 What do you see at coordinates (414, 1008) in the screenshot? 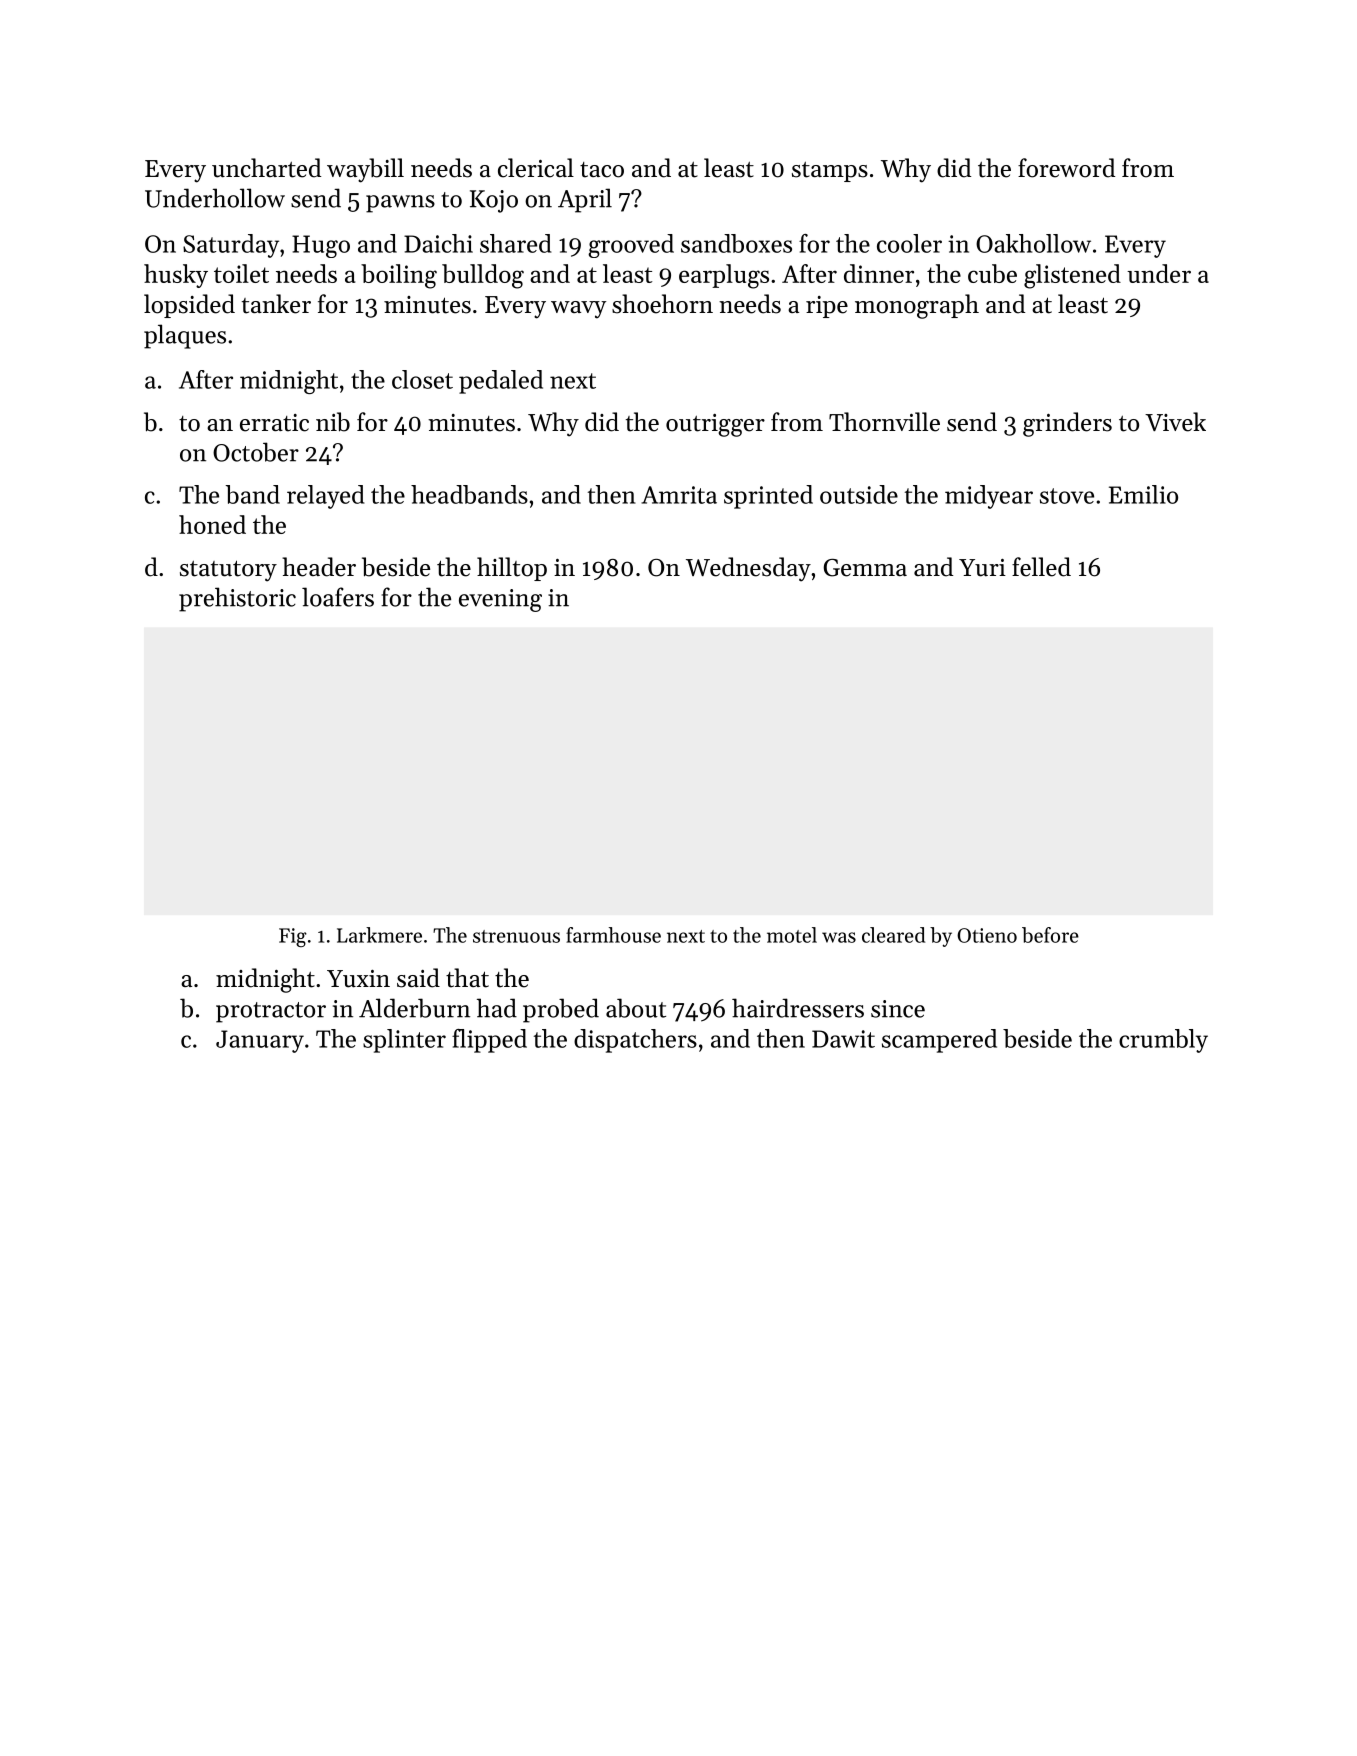
I see `Alderburn` at bounding box center [414, 1008].
